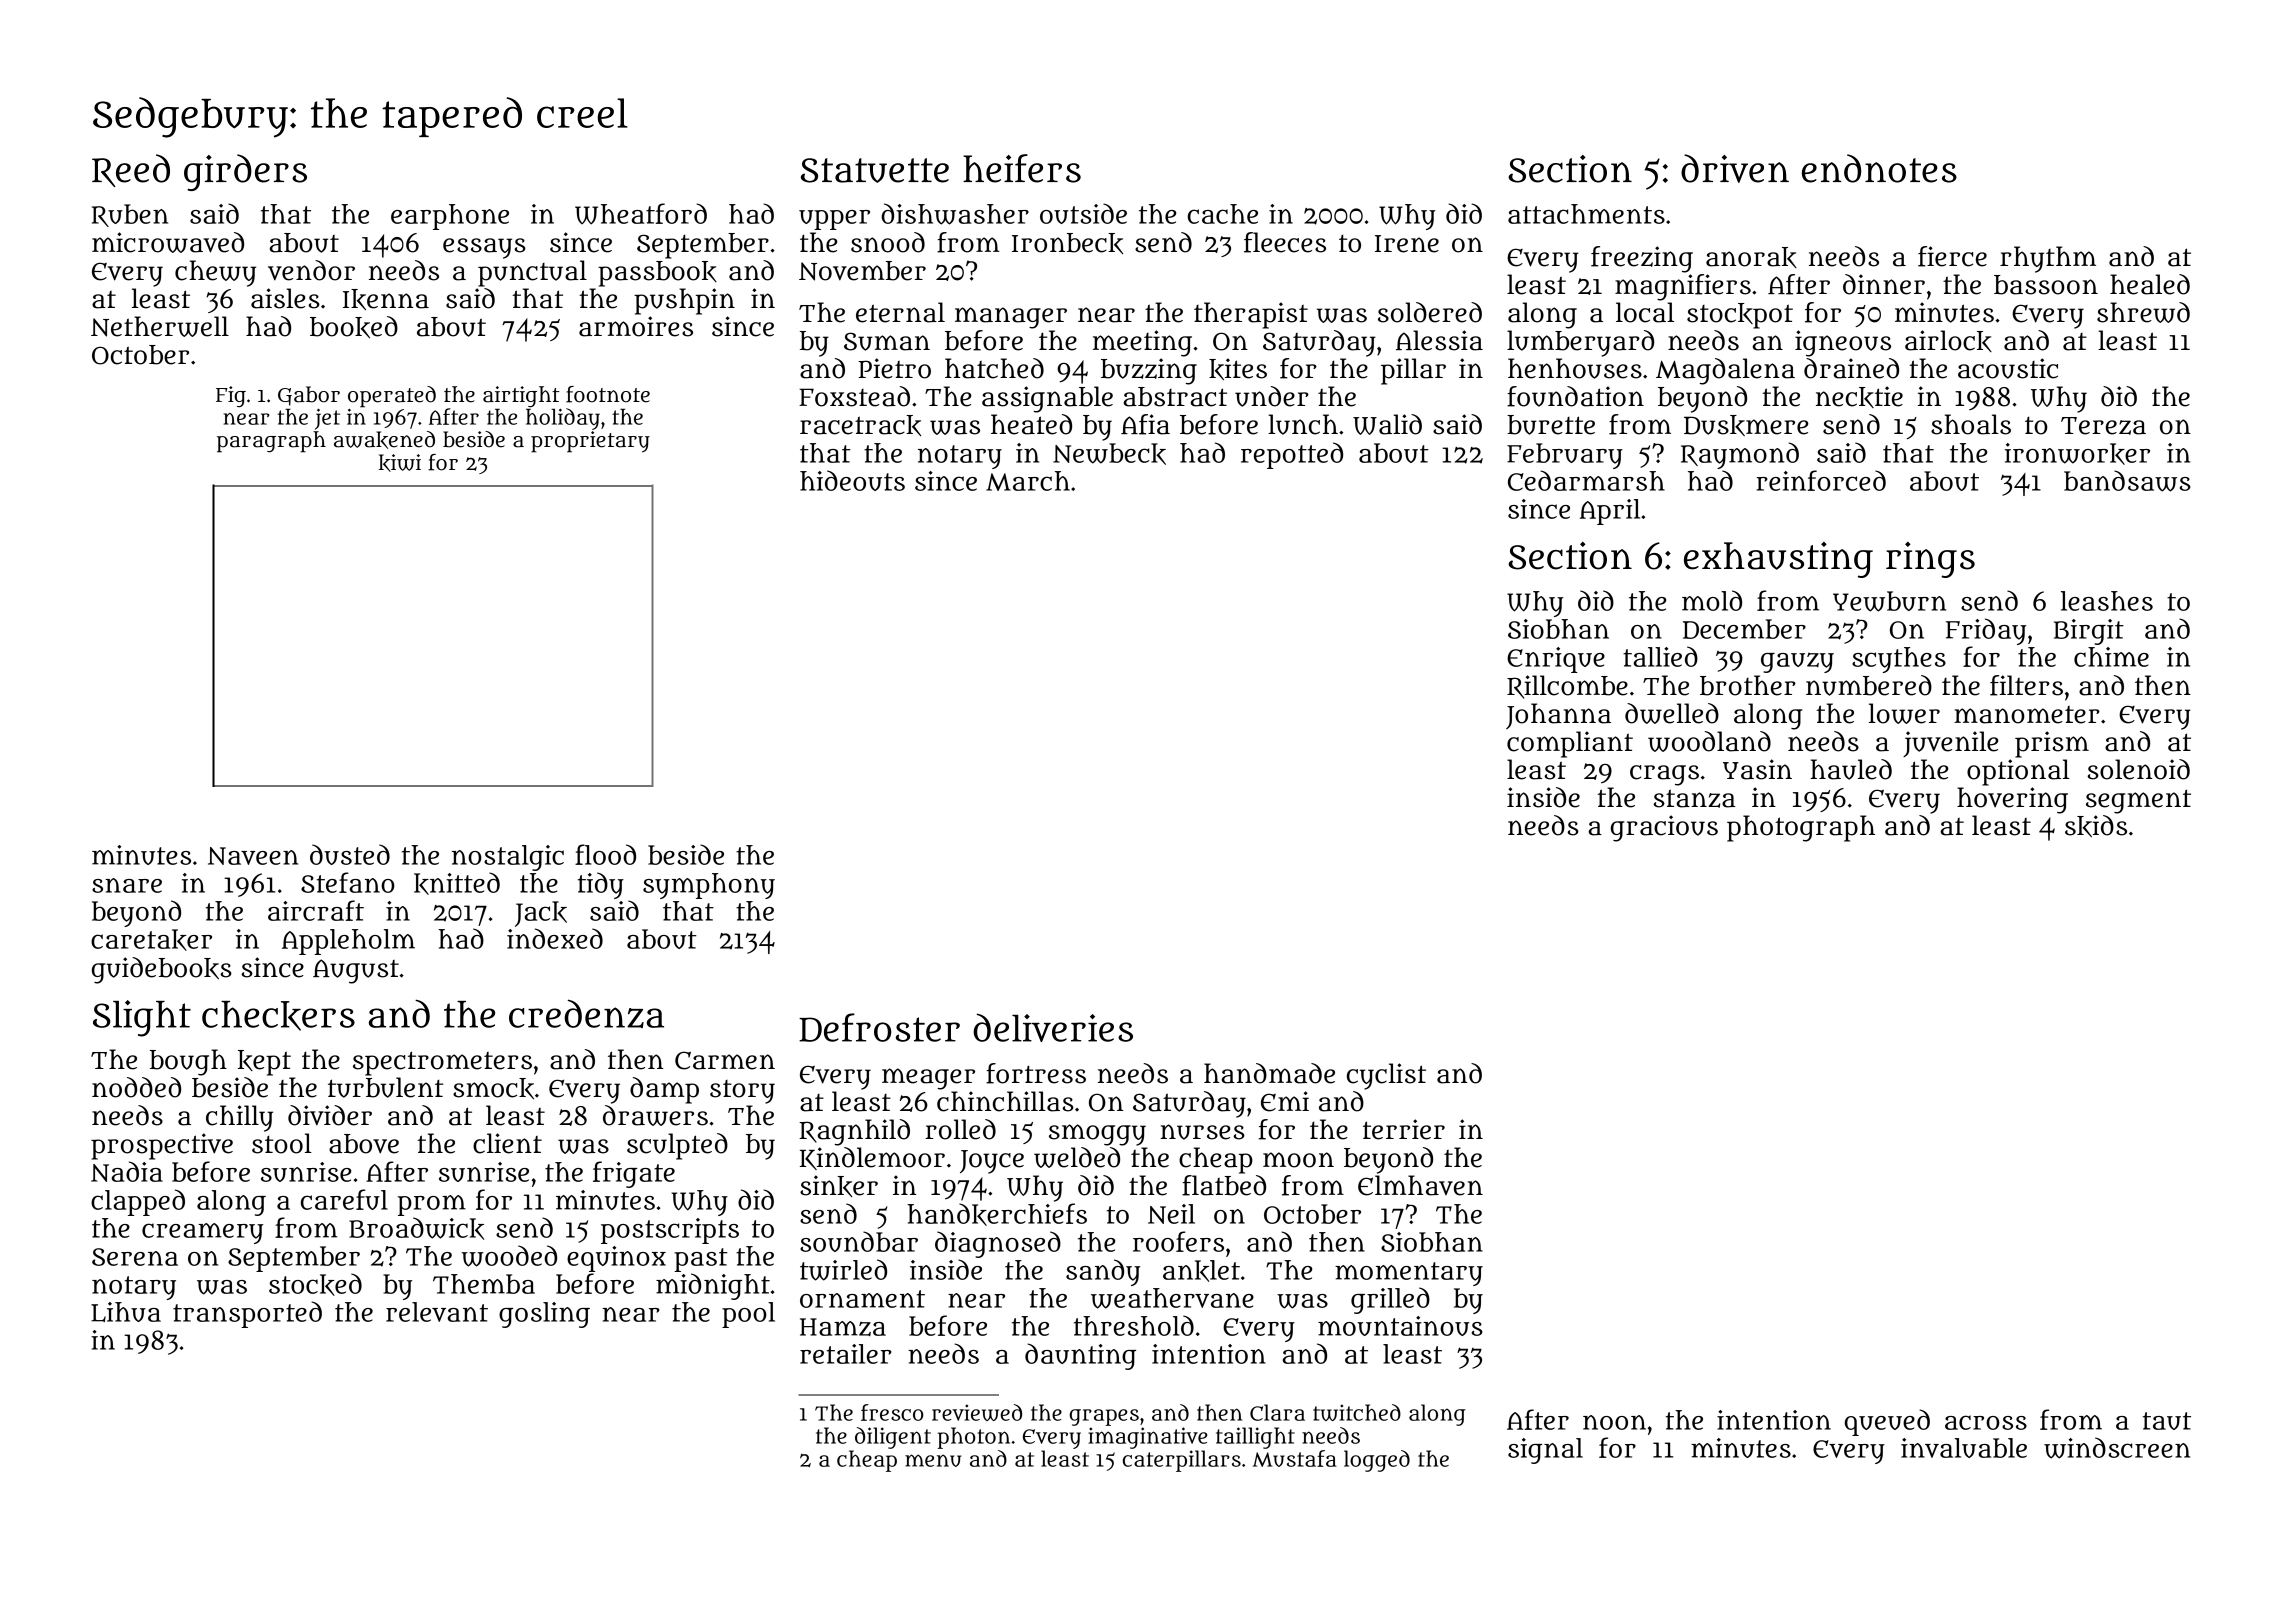 This screenshot has width=2282, height=1614. What do you see at coordinates (834, 220) in the screenshot?
I see `upper` at bounding box center [834, 220].
